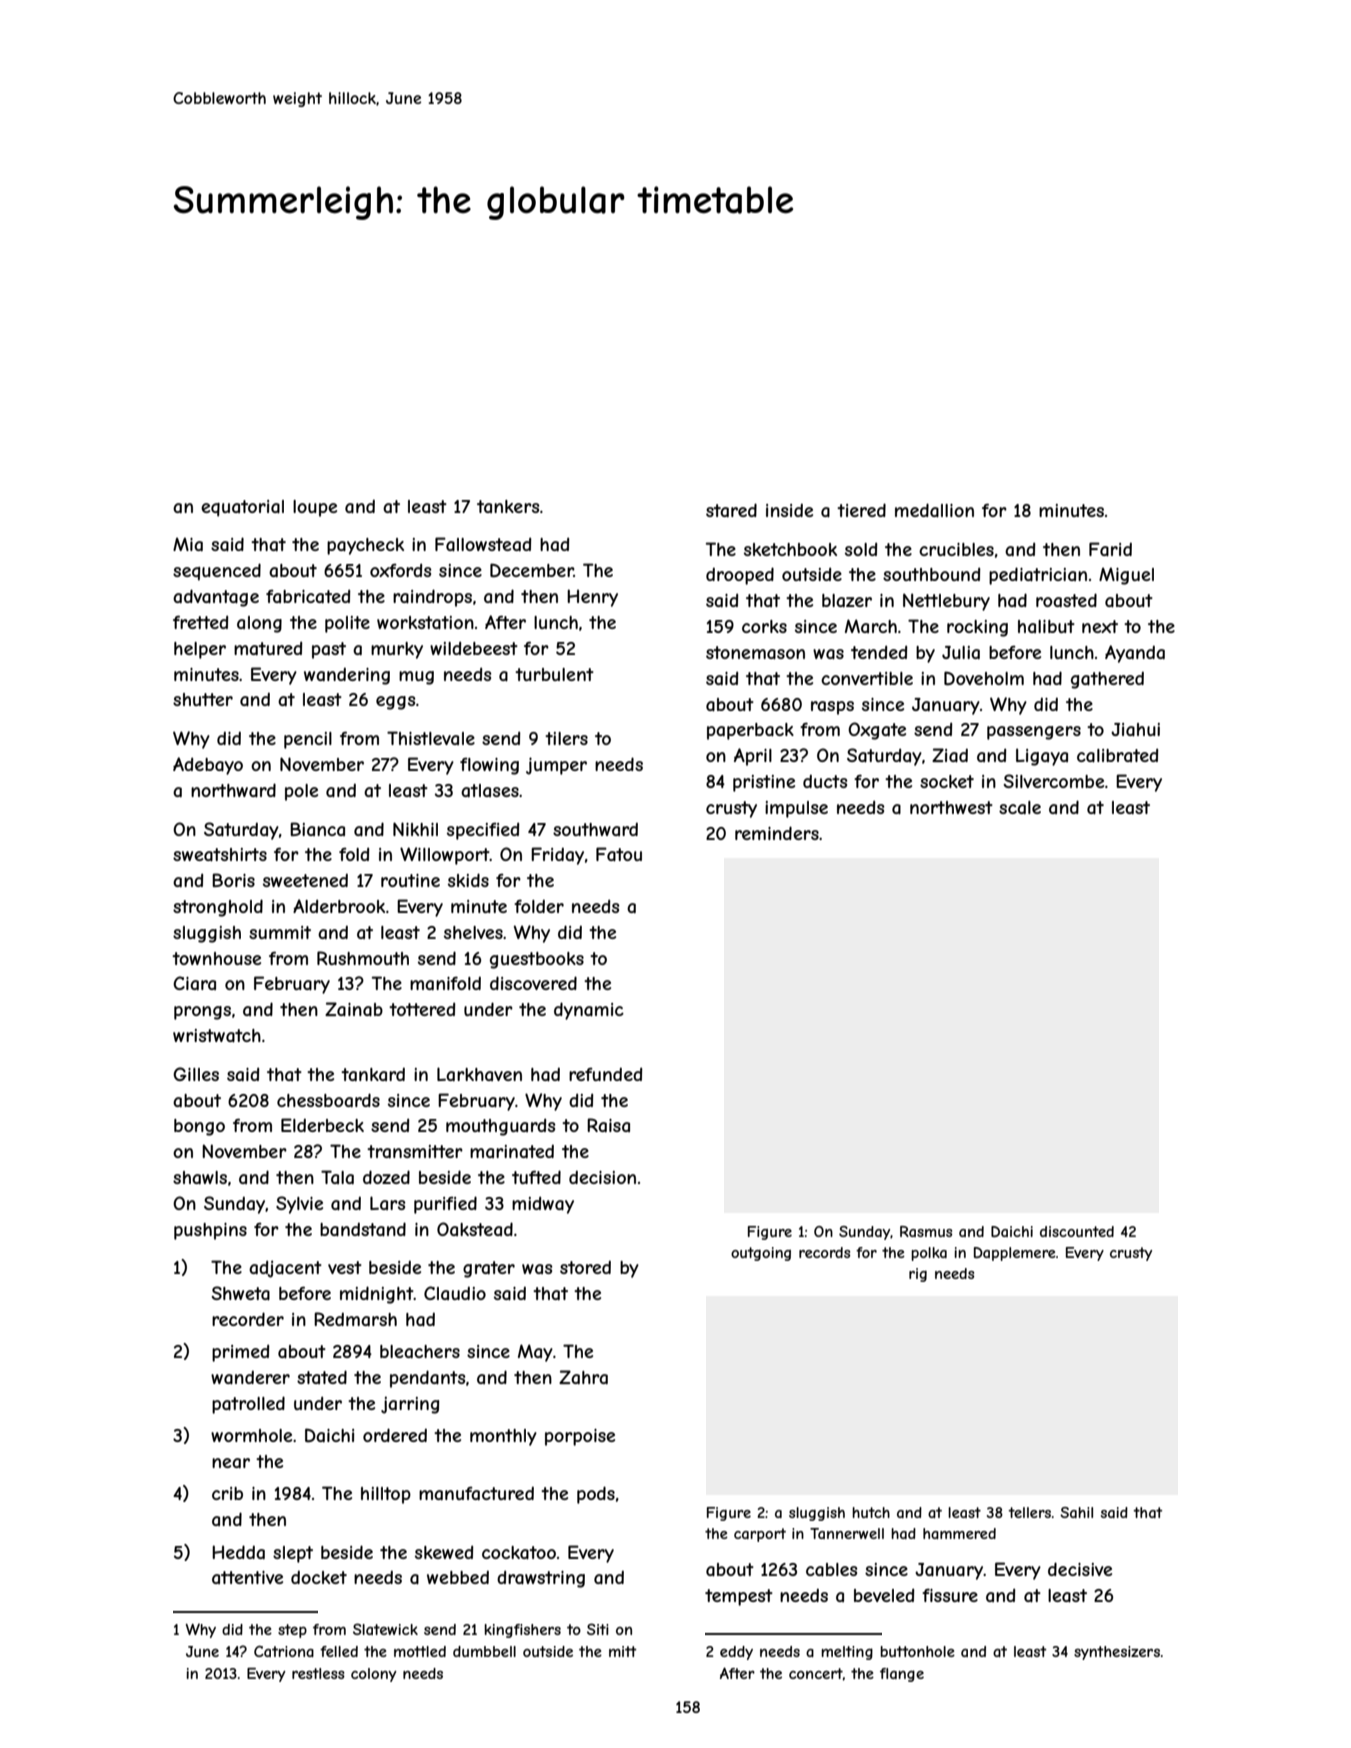  Describe the element at coordinates (934, 510) in the screenshot. I see `medallion` at that location.
